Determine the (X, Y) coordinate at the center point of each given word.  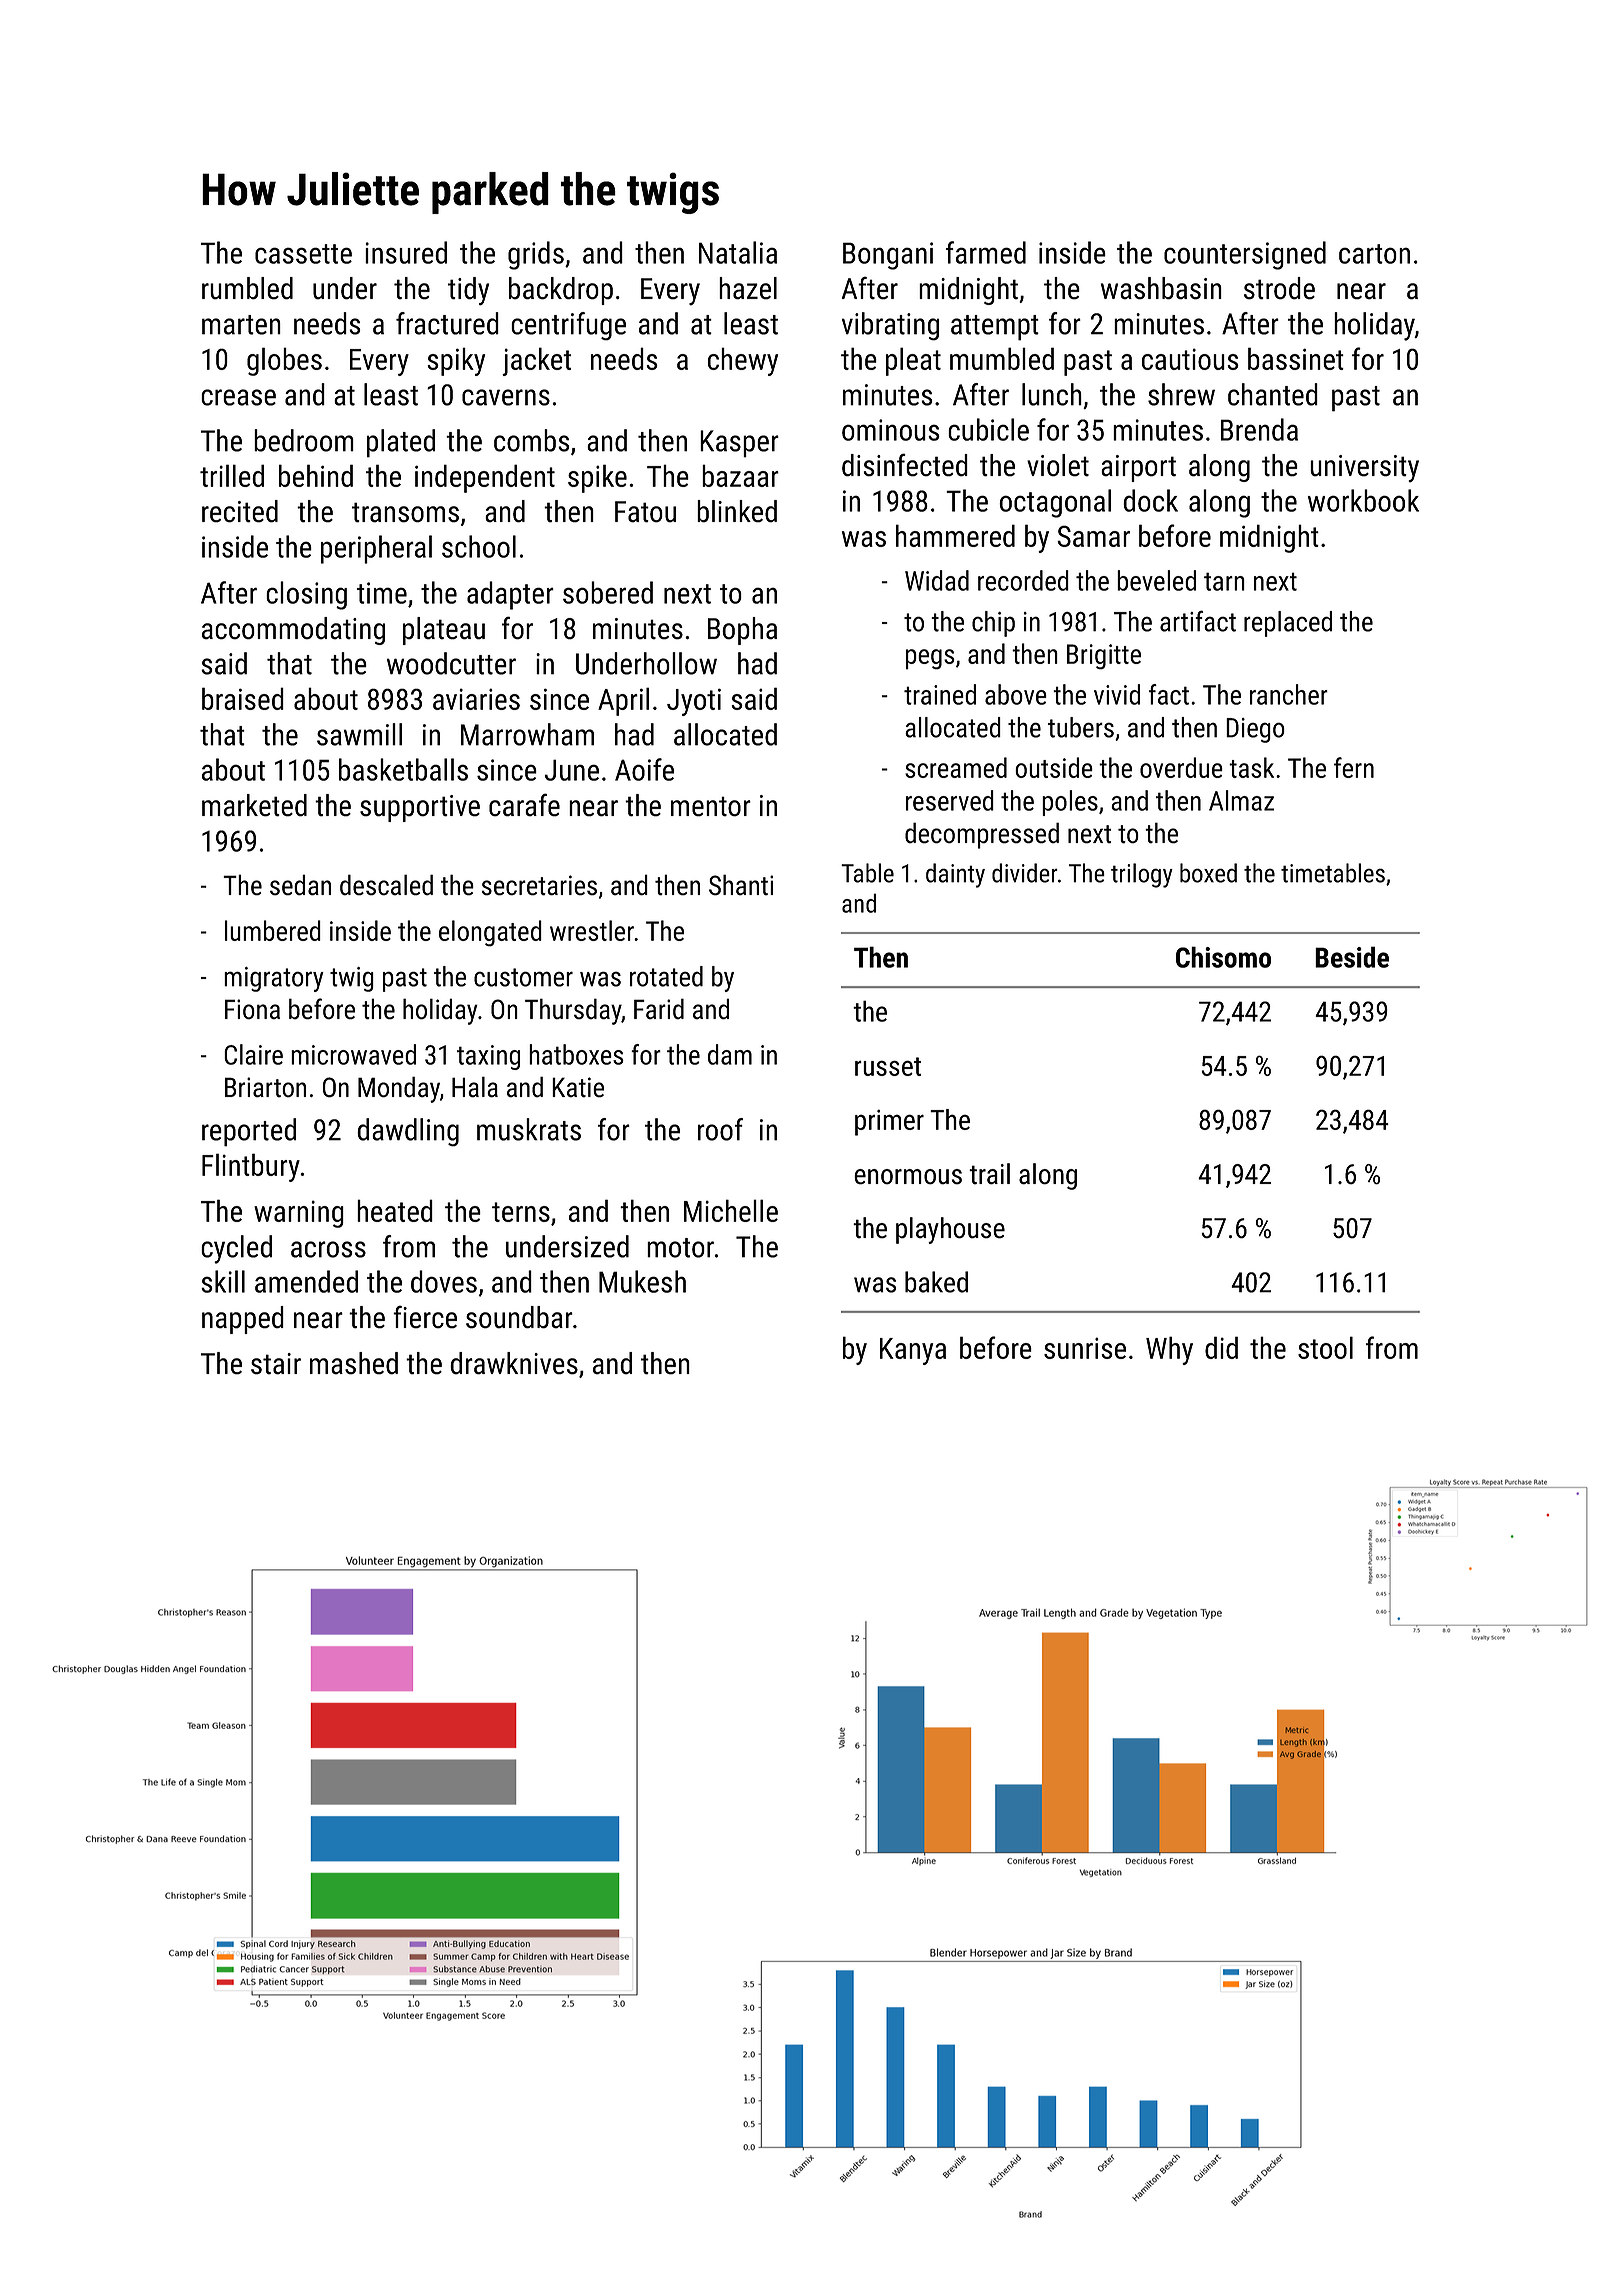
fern (1354, 767)
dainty (955, 875)
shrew (1181, 394)
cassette (303, 254)
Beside (1352, 957)
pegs (930, 659)
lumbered (273, 930)
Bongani (888, 256)
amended (306, 1281)
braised (243, 698)
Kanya (913, 1351)
